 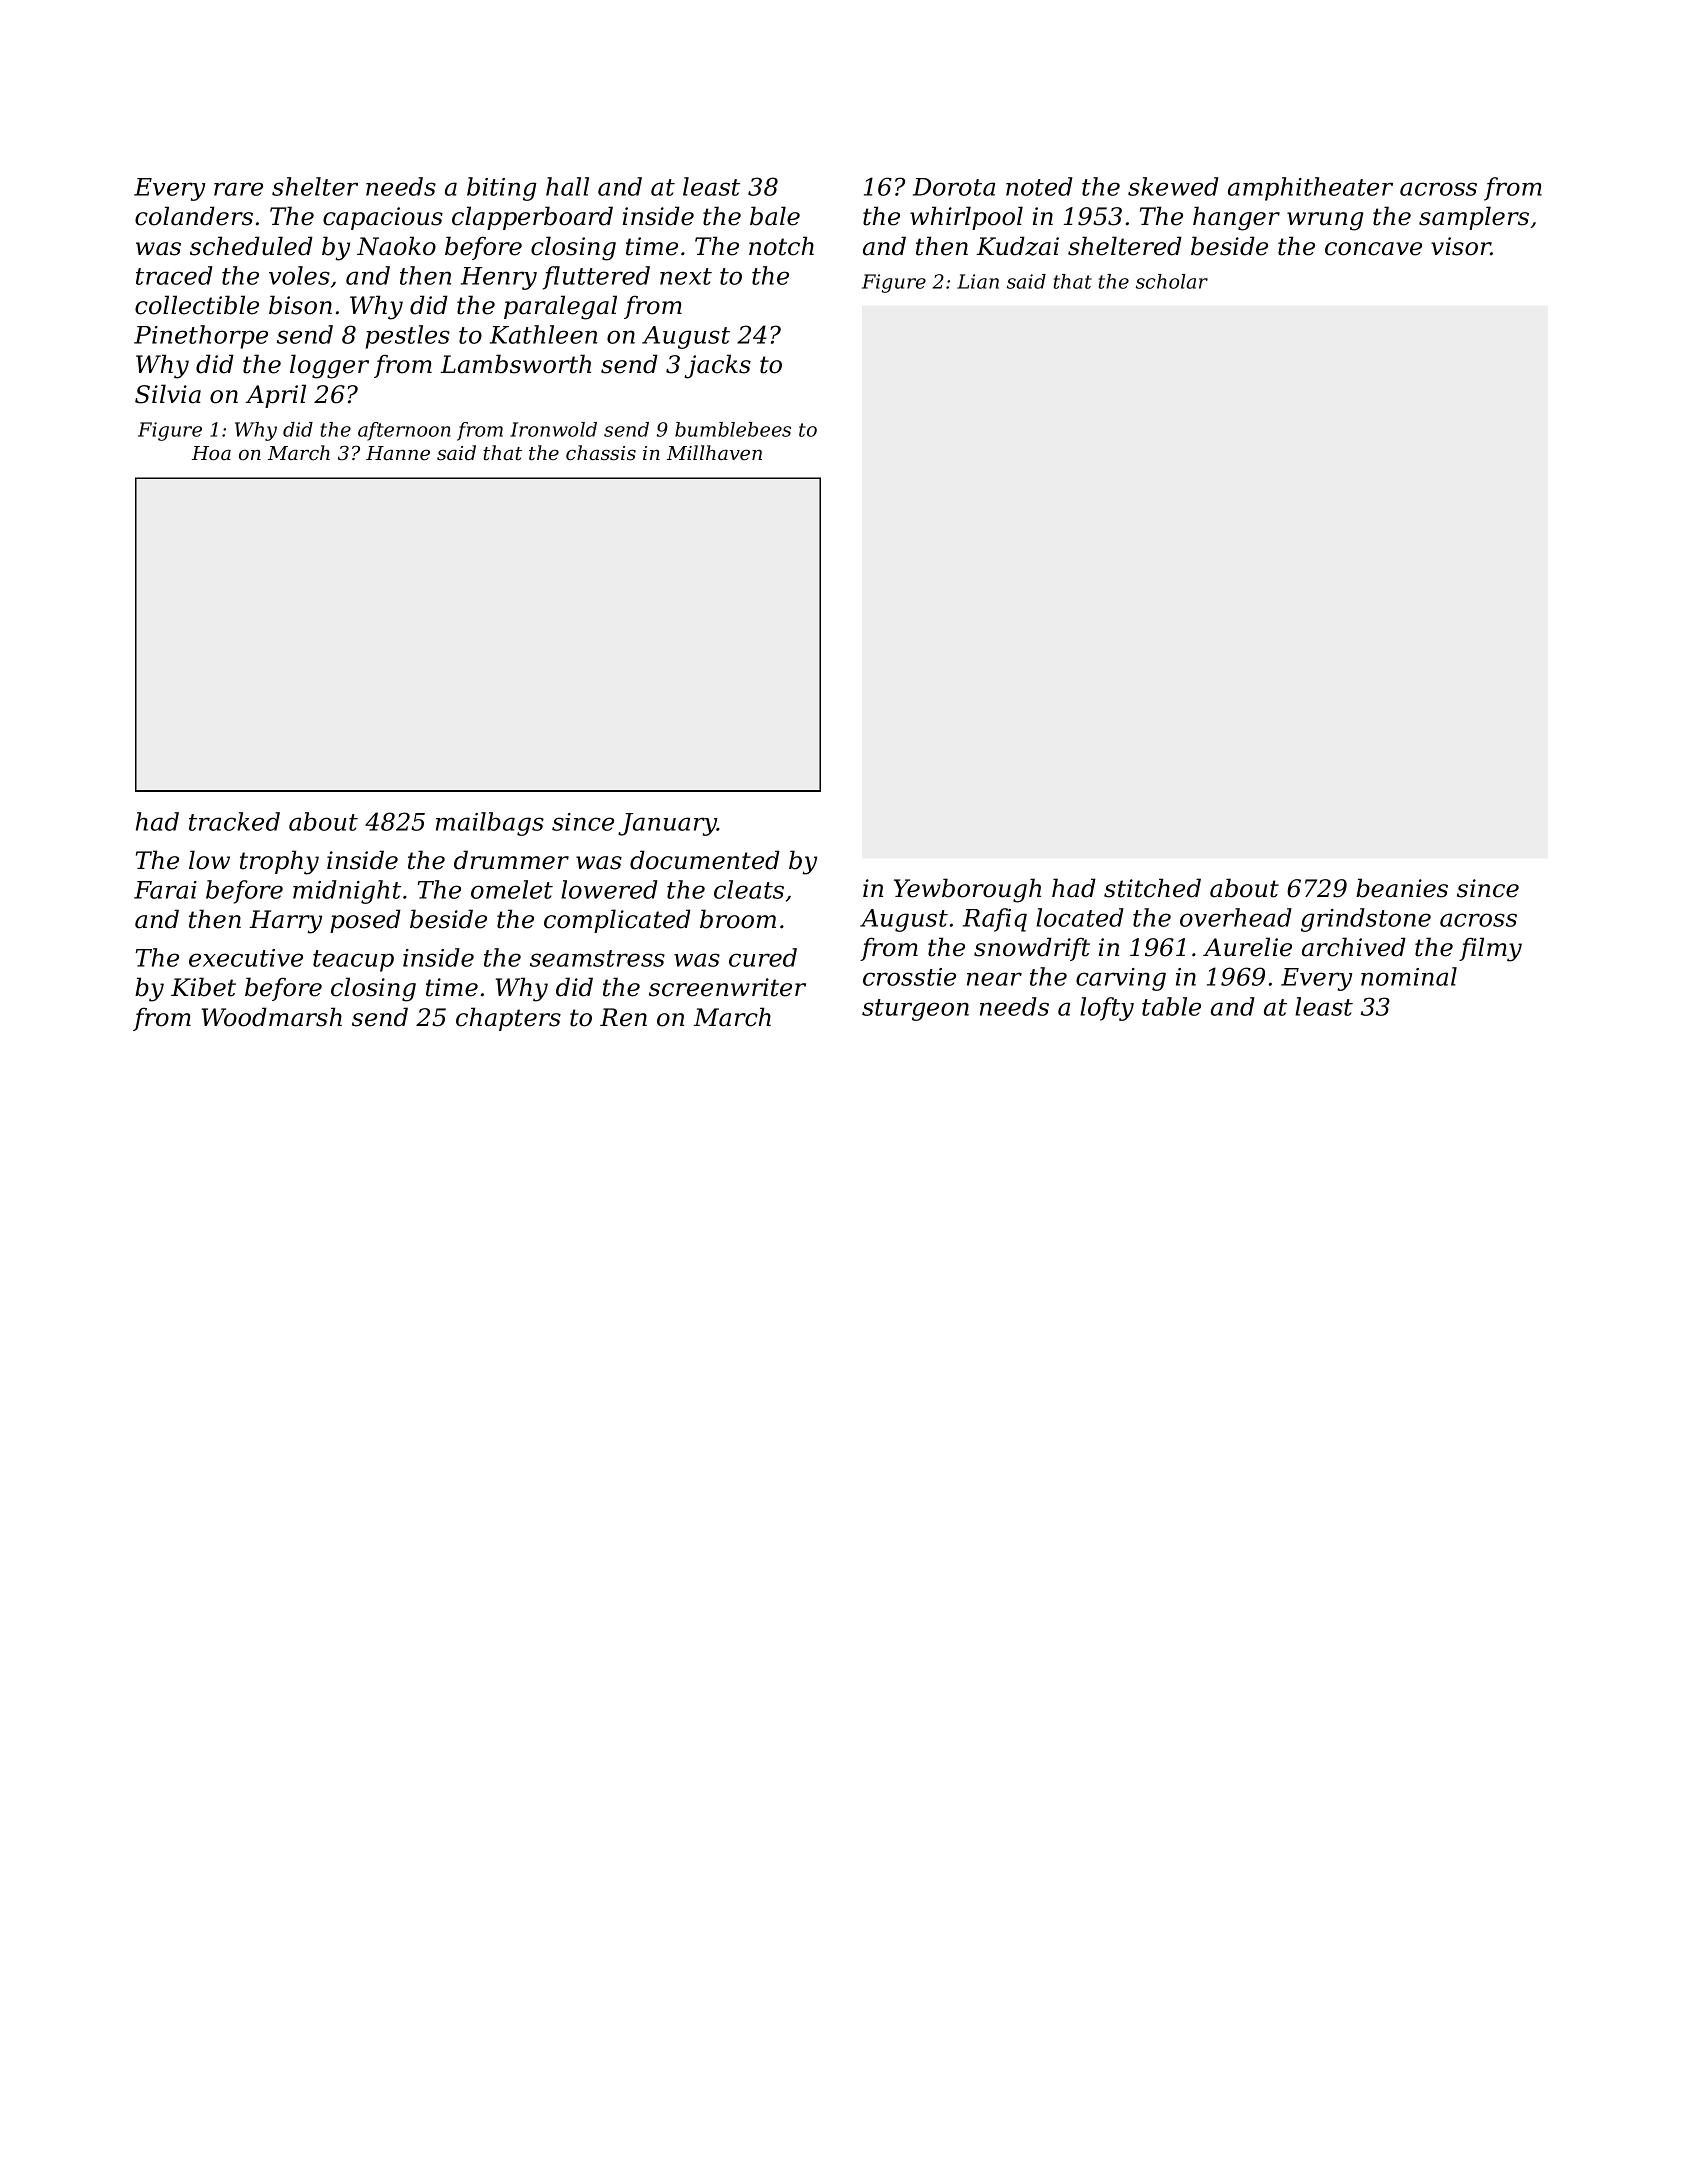 I want to click on samplers, so click(x=1474, y=218).
